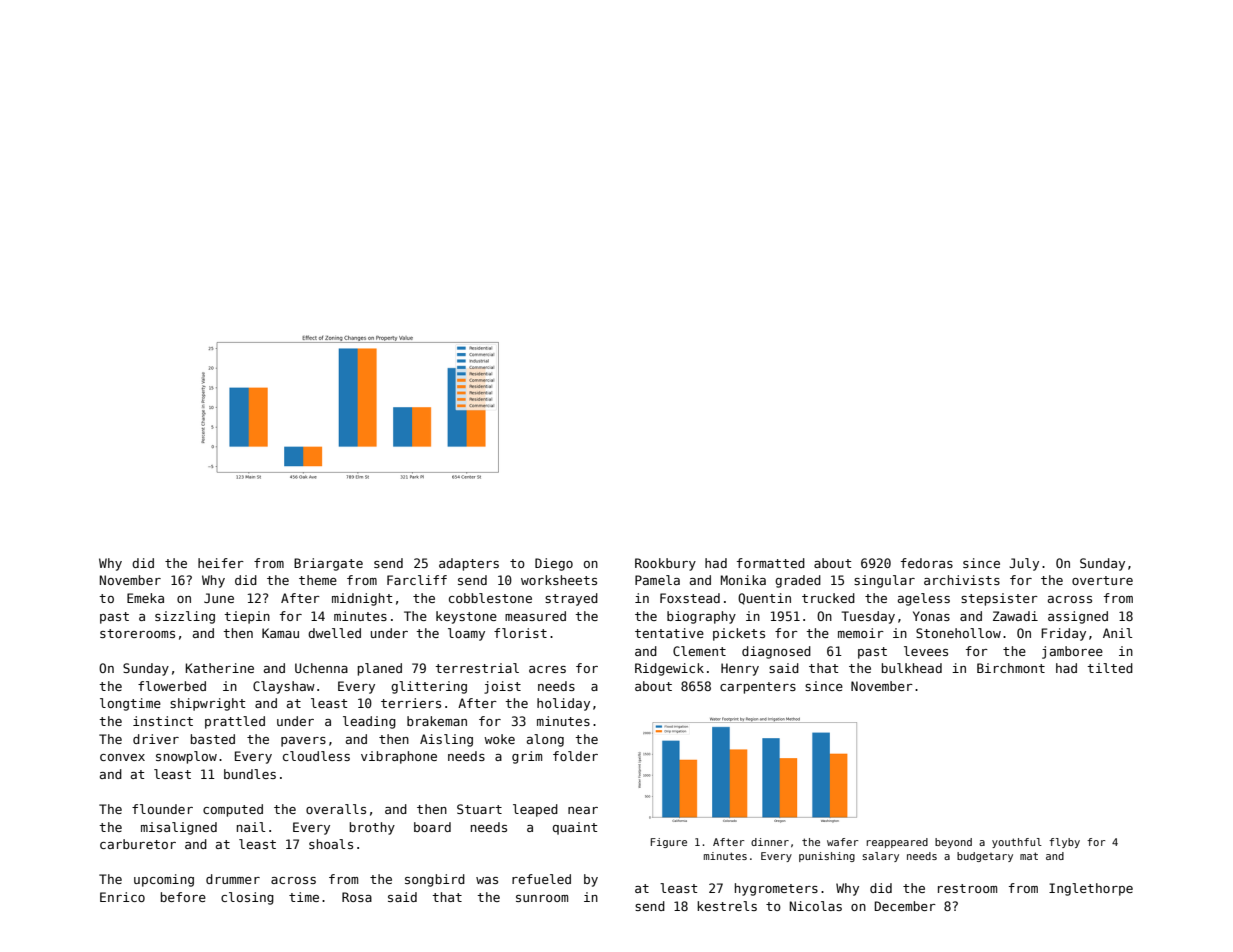 The image size is (1233, 952). Describe the element at coordinates (122, 757) in the document. I see `convex` at that location.
